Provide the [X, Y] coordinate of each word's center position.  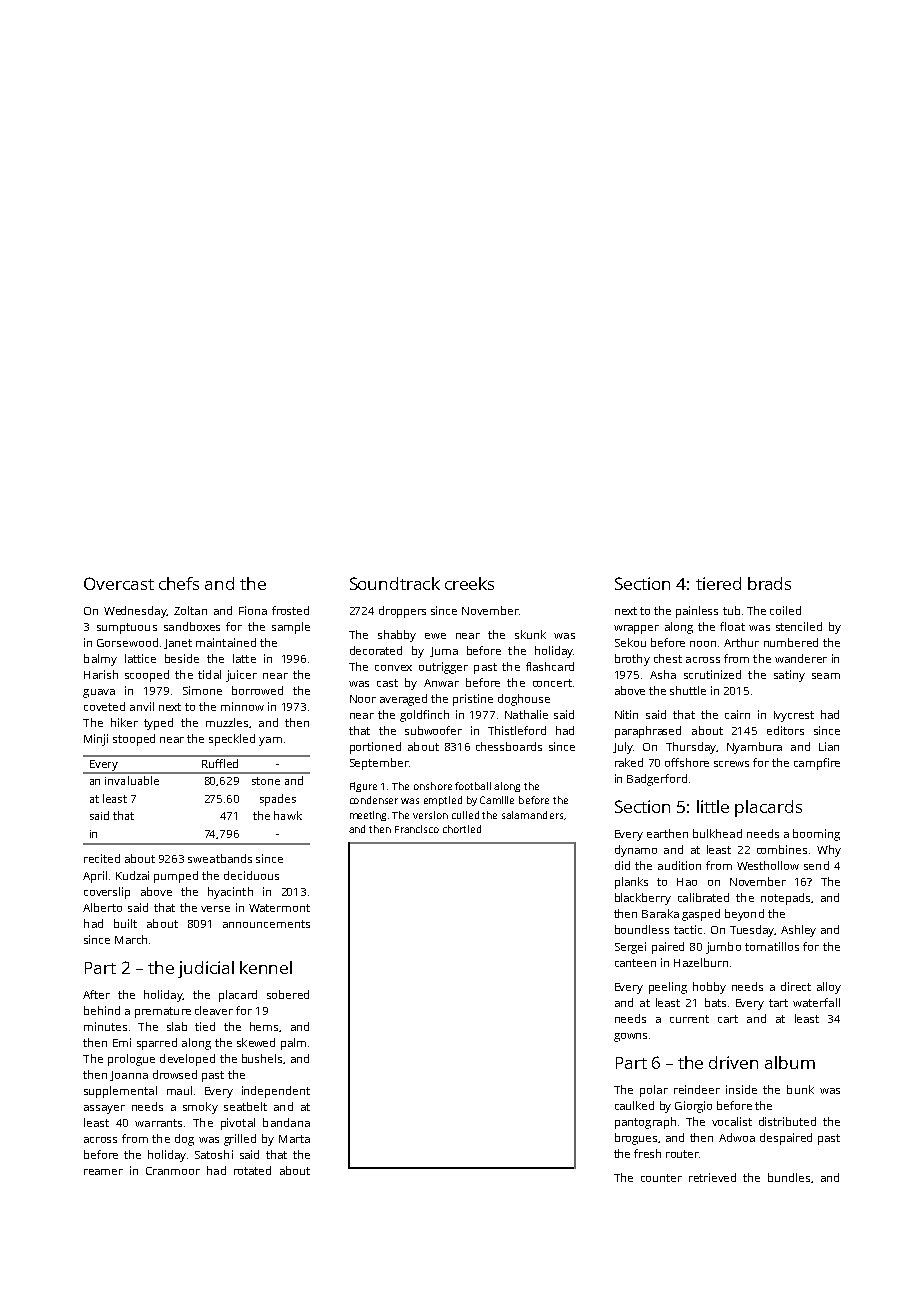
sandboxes [192, 626]
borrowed [257, 690]
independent [276, 1092]
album [790, 1062]
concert [552, 683]
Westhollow [768, 865]
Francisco [417, 829]
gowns [630, 1037]
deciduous [251, 875]
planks [631, 883]
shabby [397, 636]
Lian [829, 746]
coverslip [107, 893]
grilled [240, 1140]
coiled [785, 610]
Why [829, 851]
